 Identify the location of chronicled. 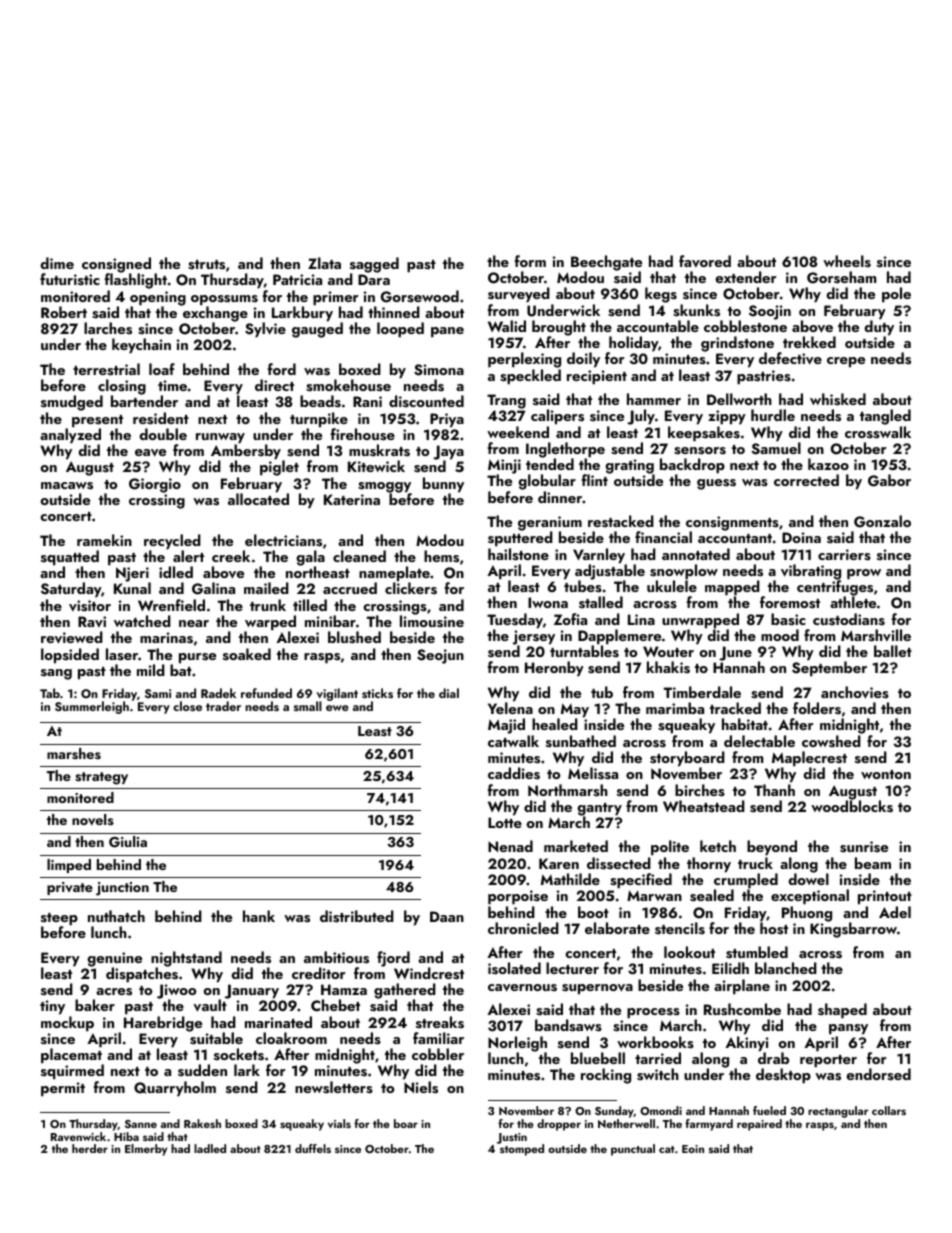
(523, 928).
